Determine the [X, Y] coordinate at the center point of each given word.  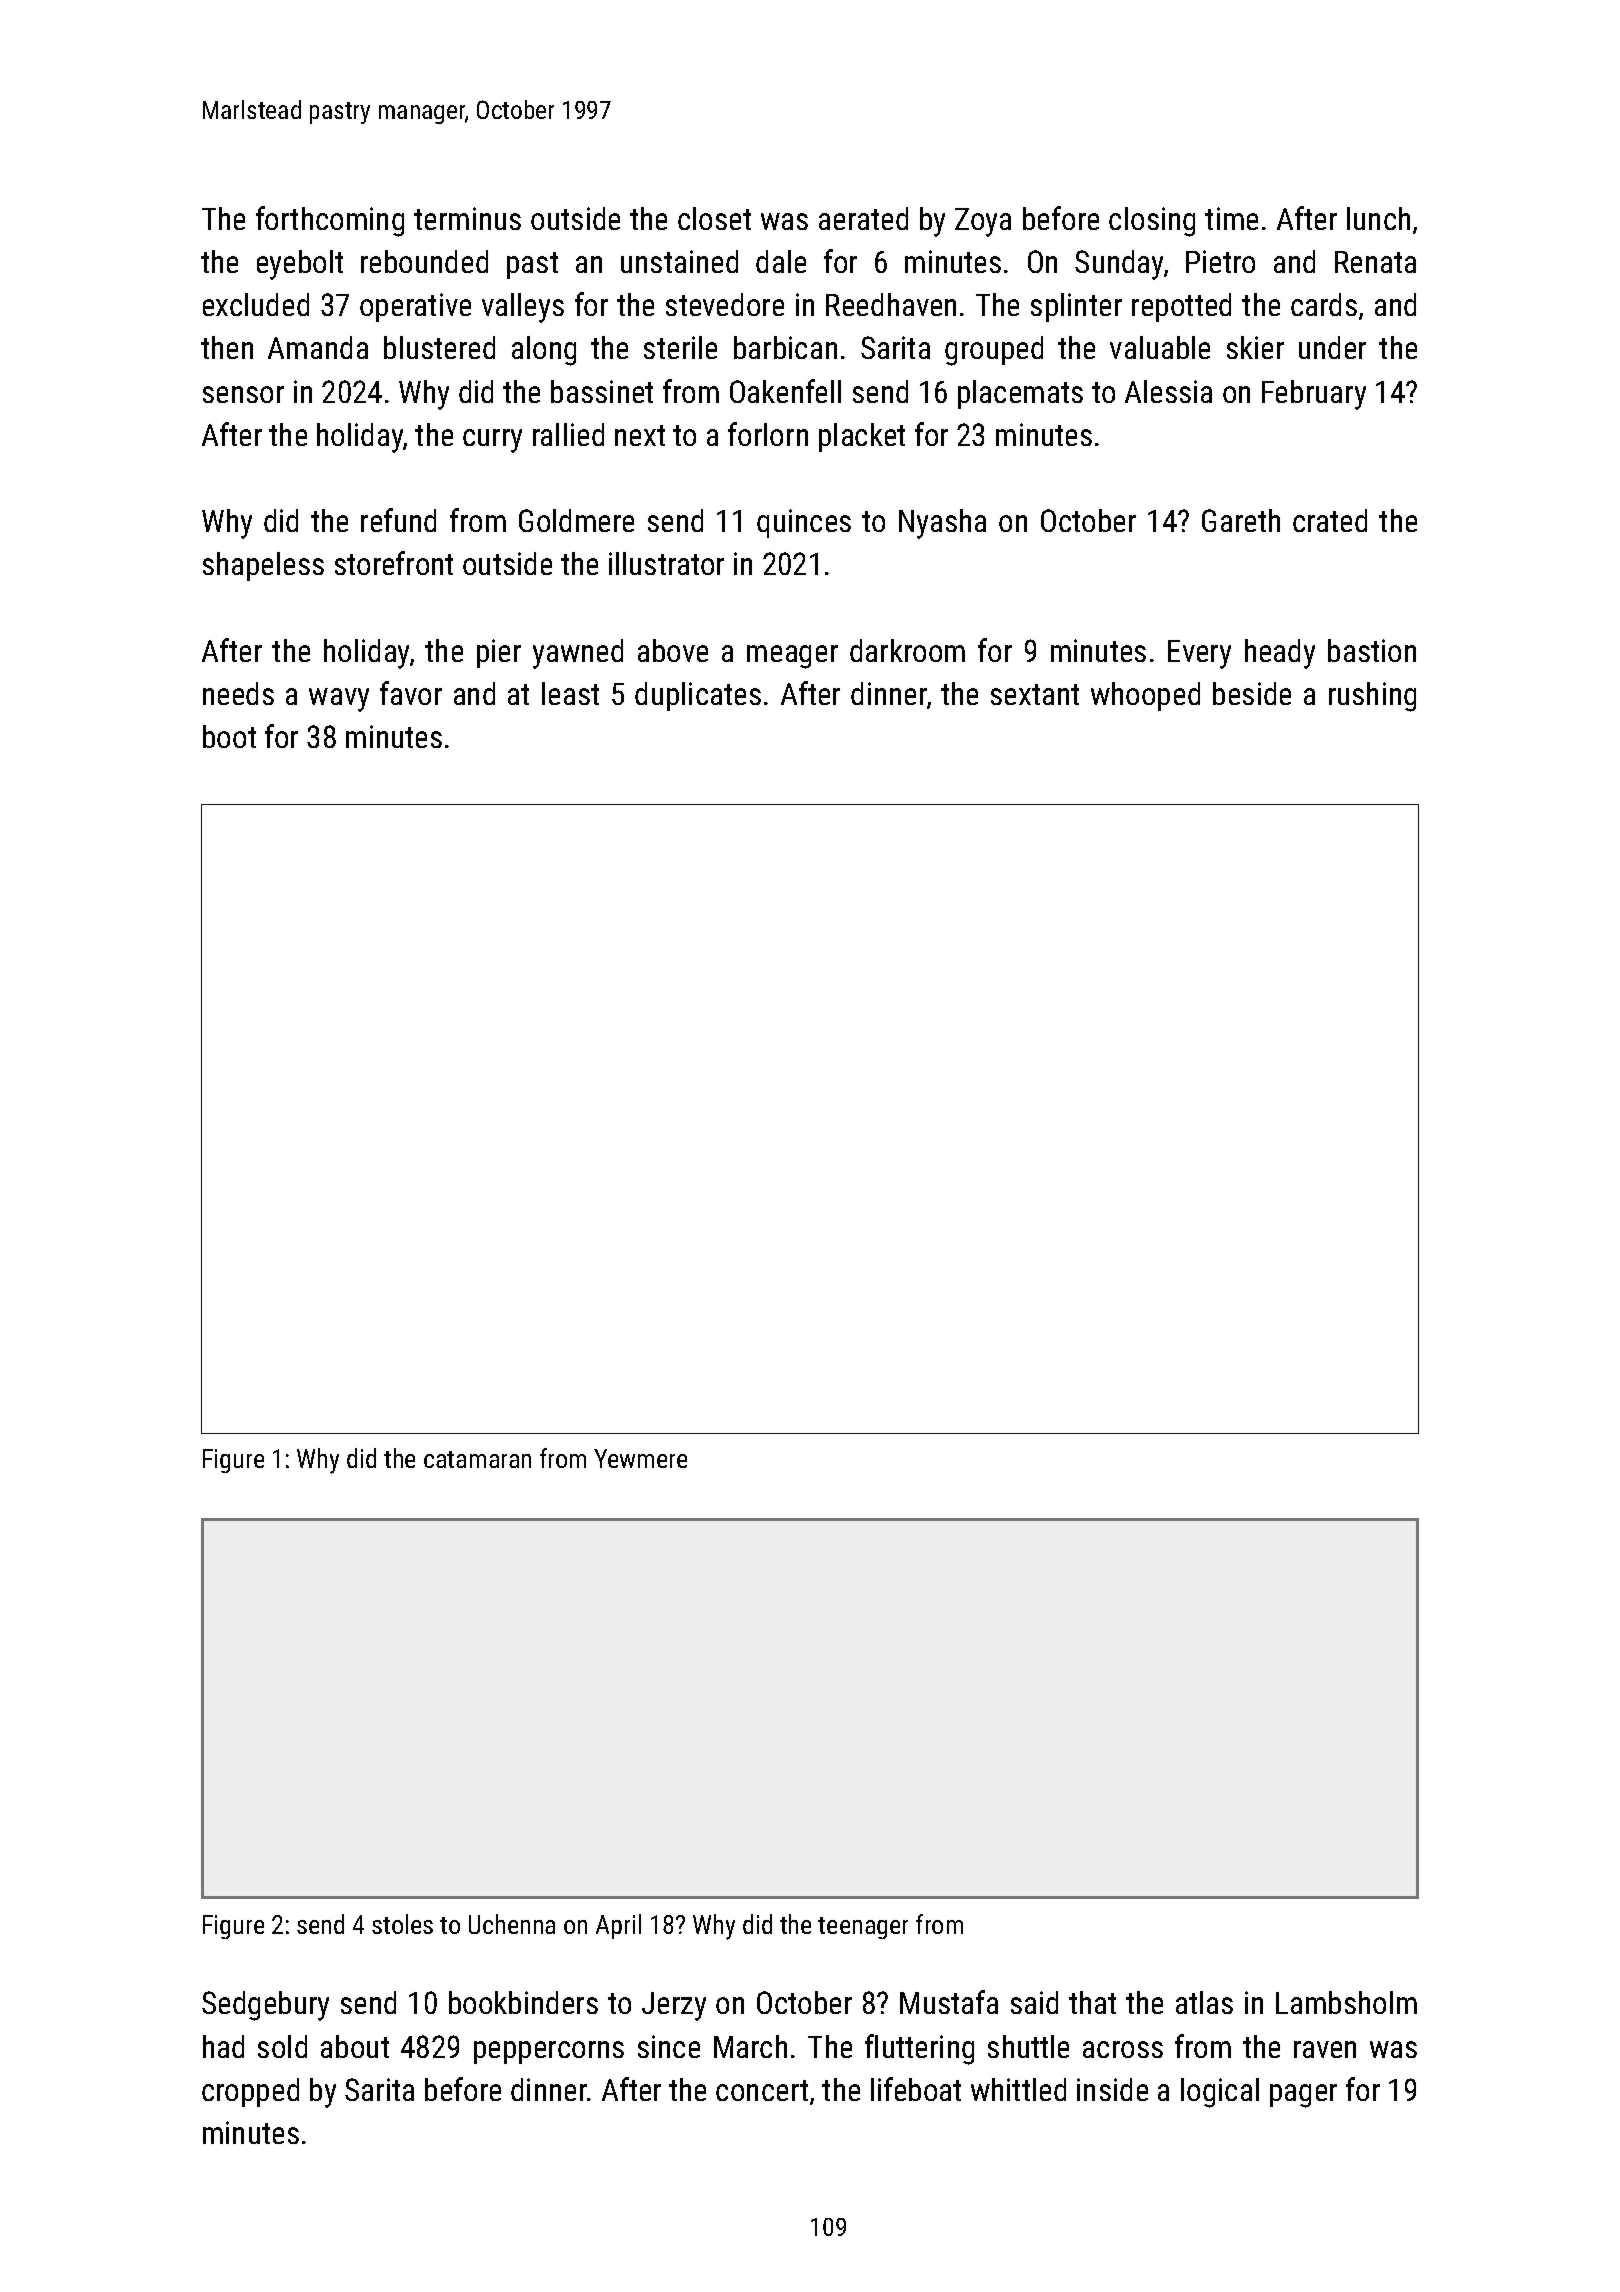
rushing [1372, 697]
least [570, 693]
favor [411, 693]
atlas [1204, 2002]
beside [1252, 693]
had [223, 2046]
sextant [1035, 694]
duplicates [698, 696]
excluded [256, 304]
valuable [1160, 347]
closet [714, 218]
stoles [402, 1924]
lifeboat [916, 2089]
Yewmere [640, 1458]
